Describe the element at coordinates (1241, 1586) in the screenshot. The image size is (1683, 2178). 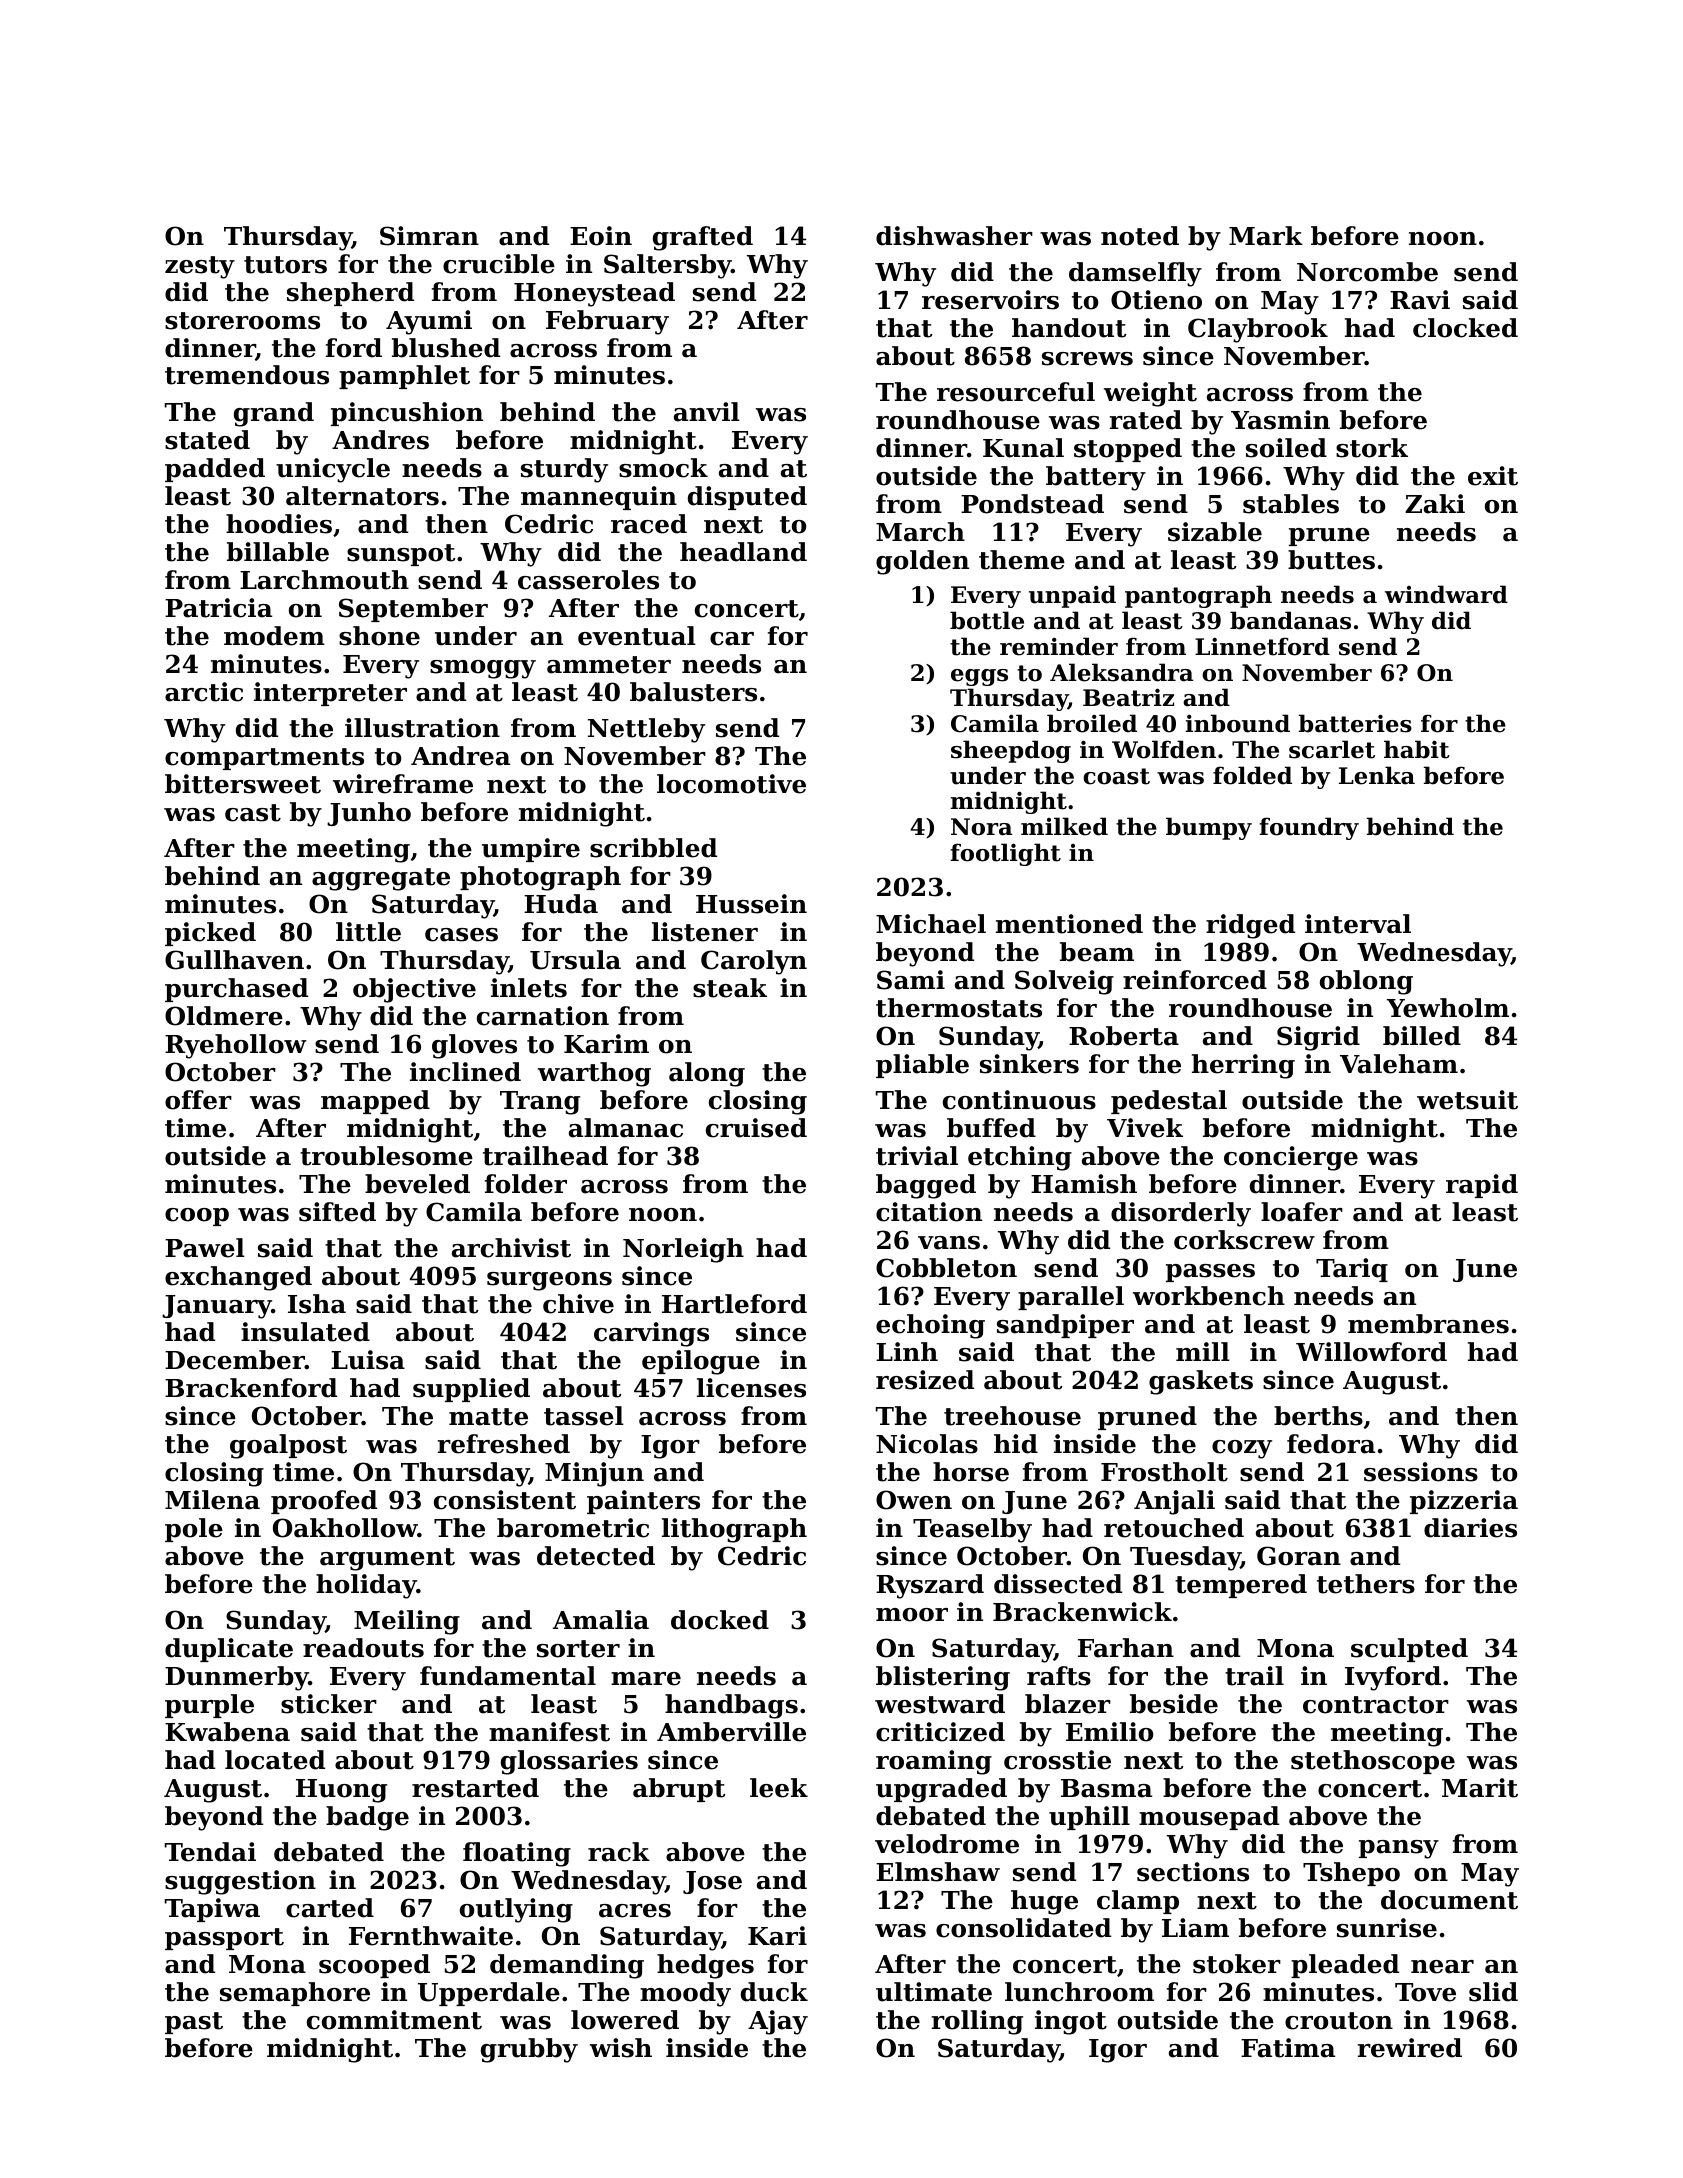
I see `tempered` at that location.
